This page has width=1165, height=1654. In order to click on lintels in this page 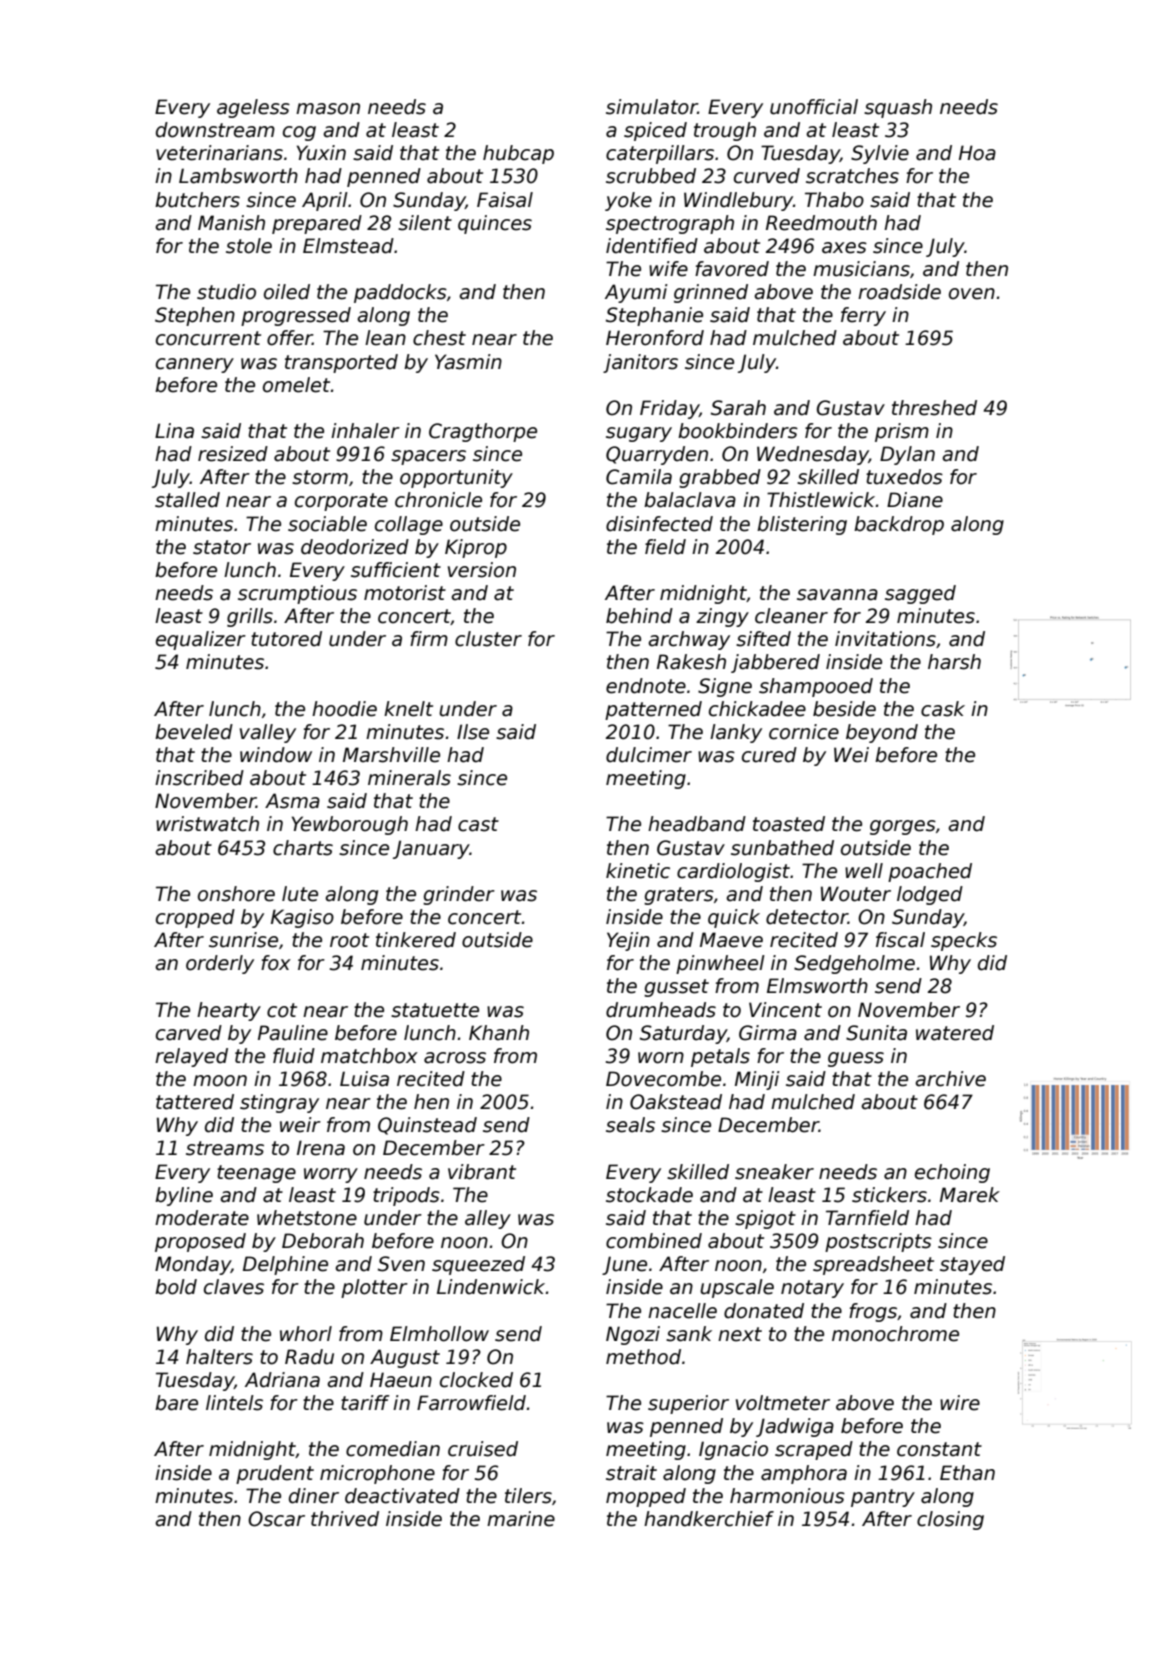, I will do `click(234, 1403)`.
